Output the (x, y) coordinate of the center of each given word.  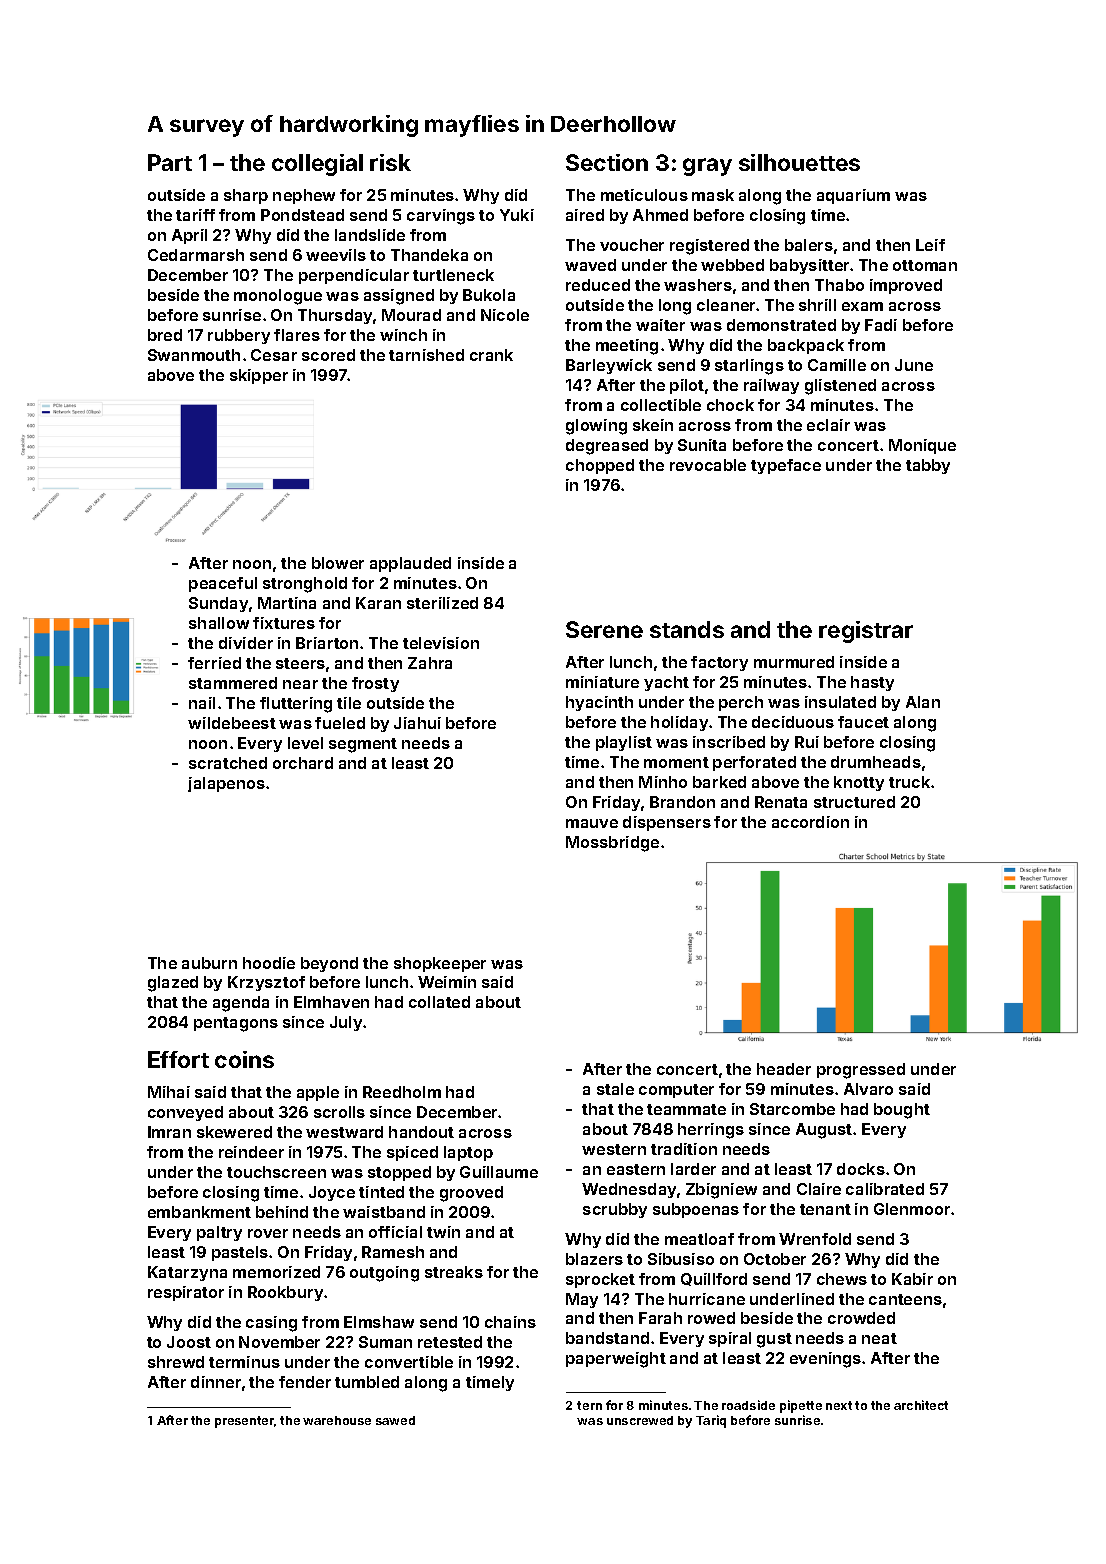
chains (510, 1322)
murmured (794, 662)
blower (338, 563)
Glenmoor (912, 1209)
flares (297, 335)
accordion (810, 822)
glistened (840, 387)
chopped (600, 466)
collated (439, 1002)
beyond (329, 964)
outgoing (384, 1274)
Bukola (489, 295)
